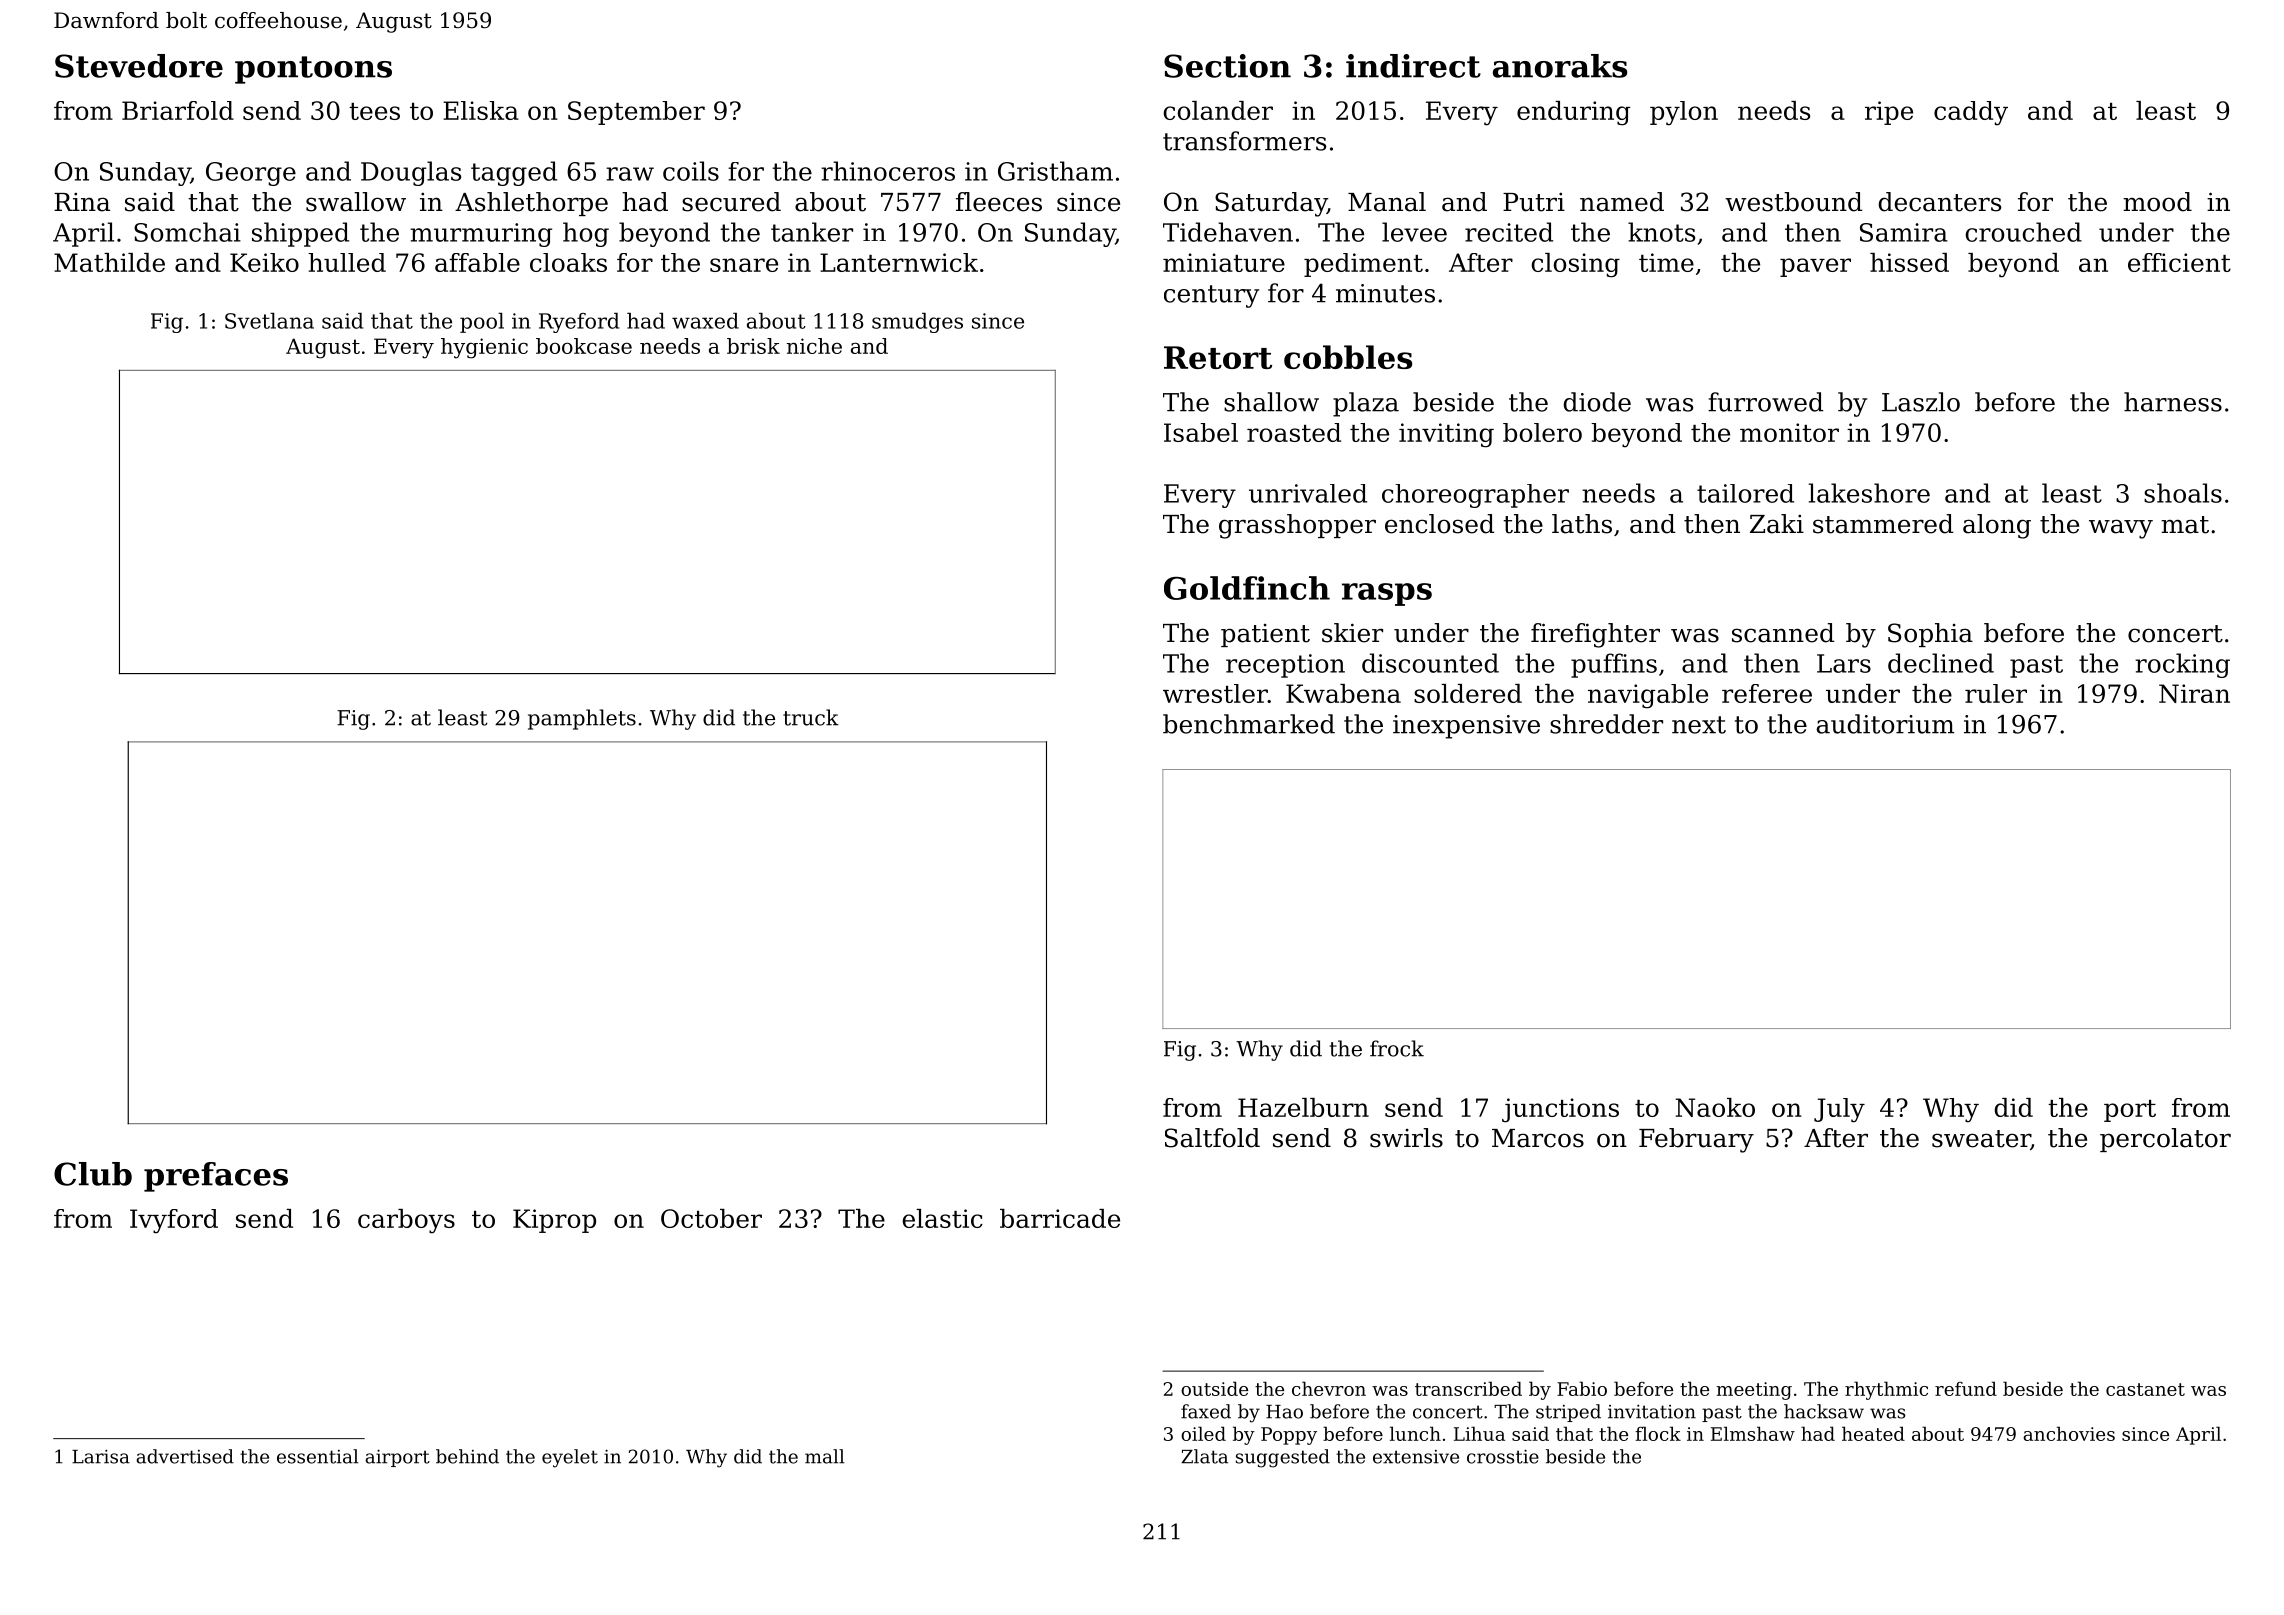 The width and height of the image is (2284, 1615). I want to click on indirect, so click(1413, 66).
